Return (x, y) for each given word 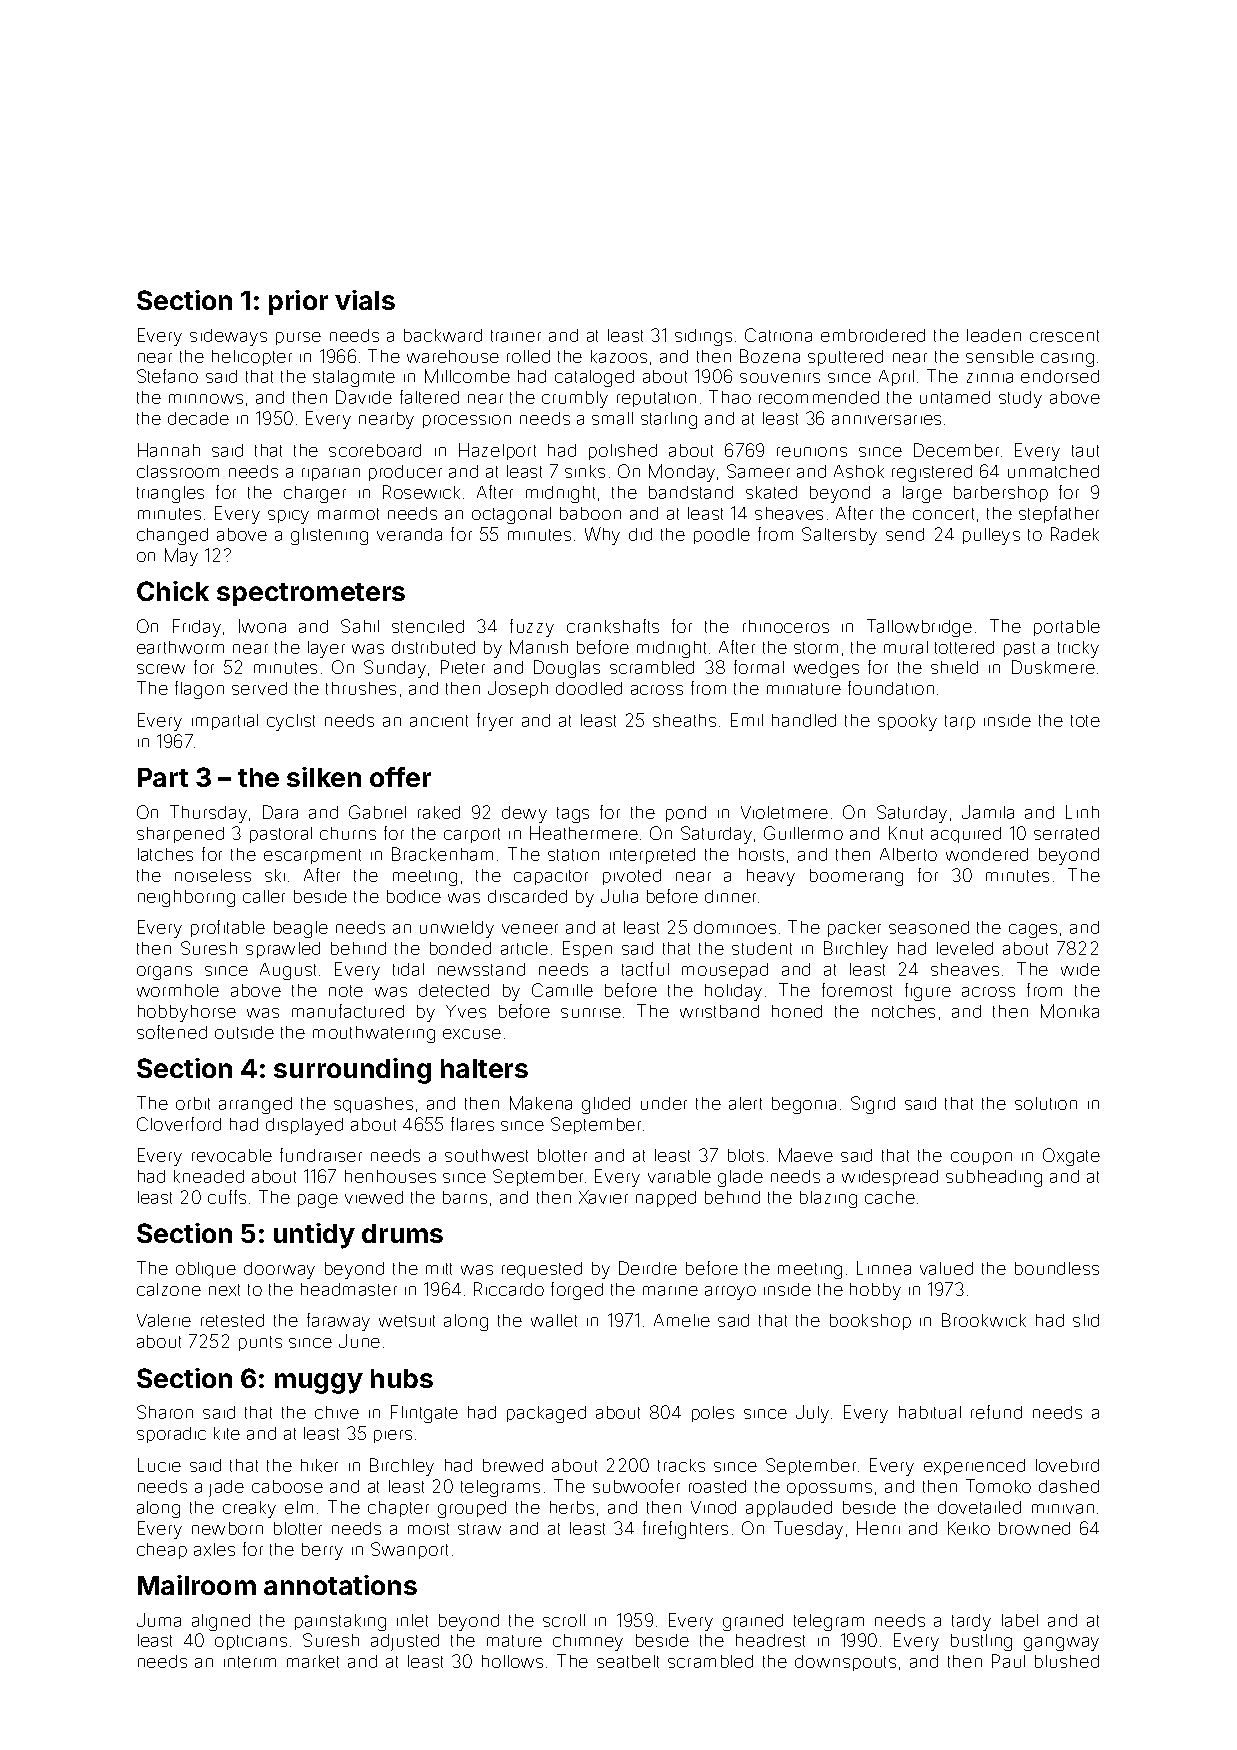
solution (1046, 1103)
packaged (546, 1414)
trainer (516, 336)
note (346, 991)
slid (1086, 1320)
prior (298, 302)
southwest (486, 1155)
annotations (340, 1585)
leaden (994, 335)
